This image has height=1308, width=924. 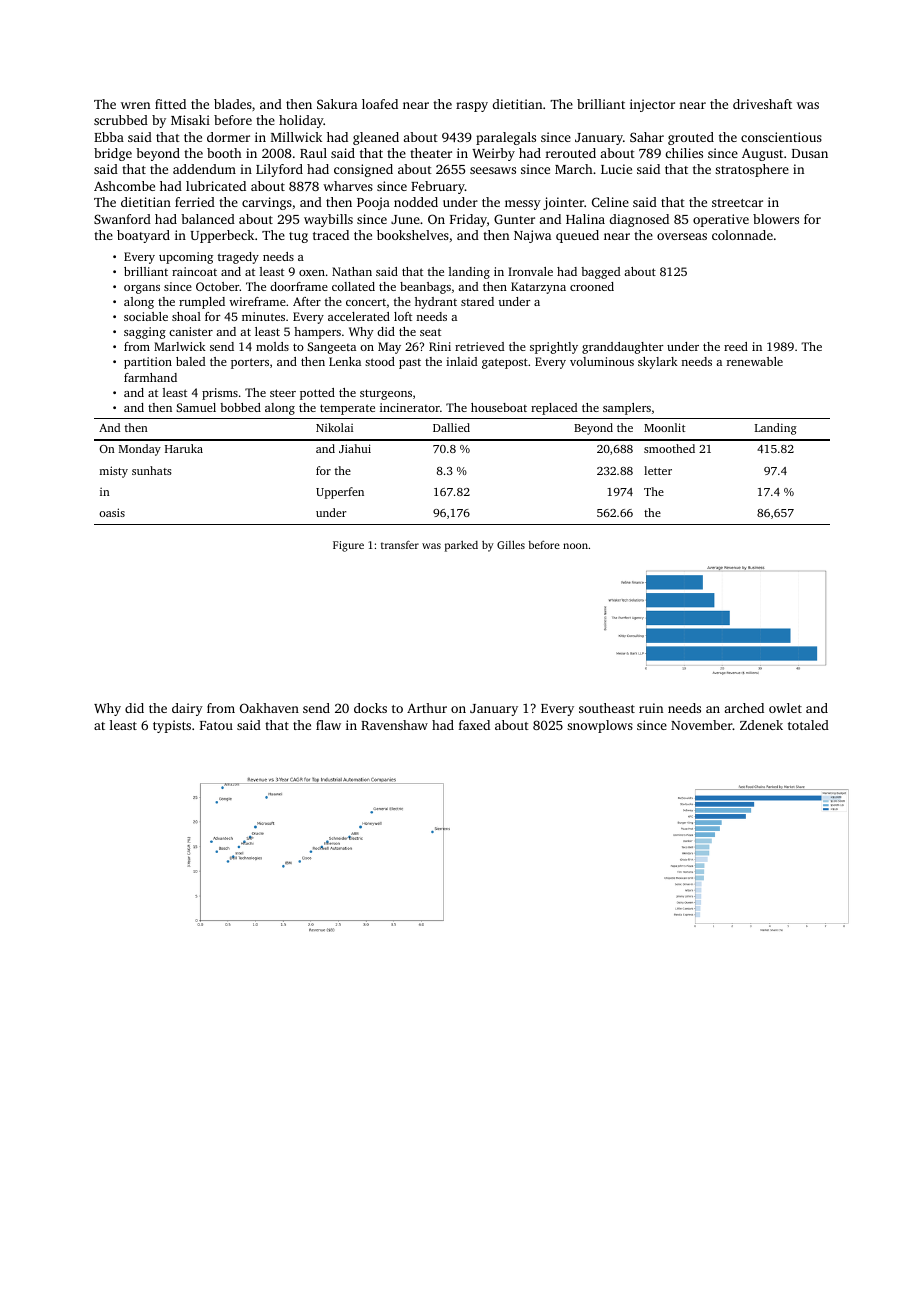 I want to click on Pooja, so click(x=373, y=203).
